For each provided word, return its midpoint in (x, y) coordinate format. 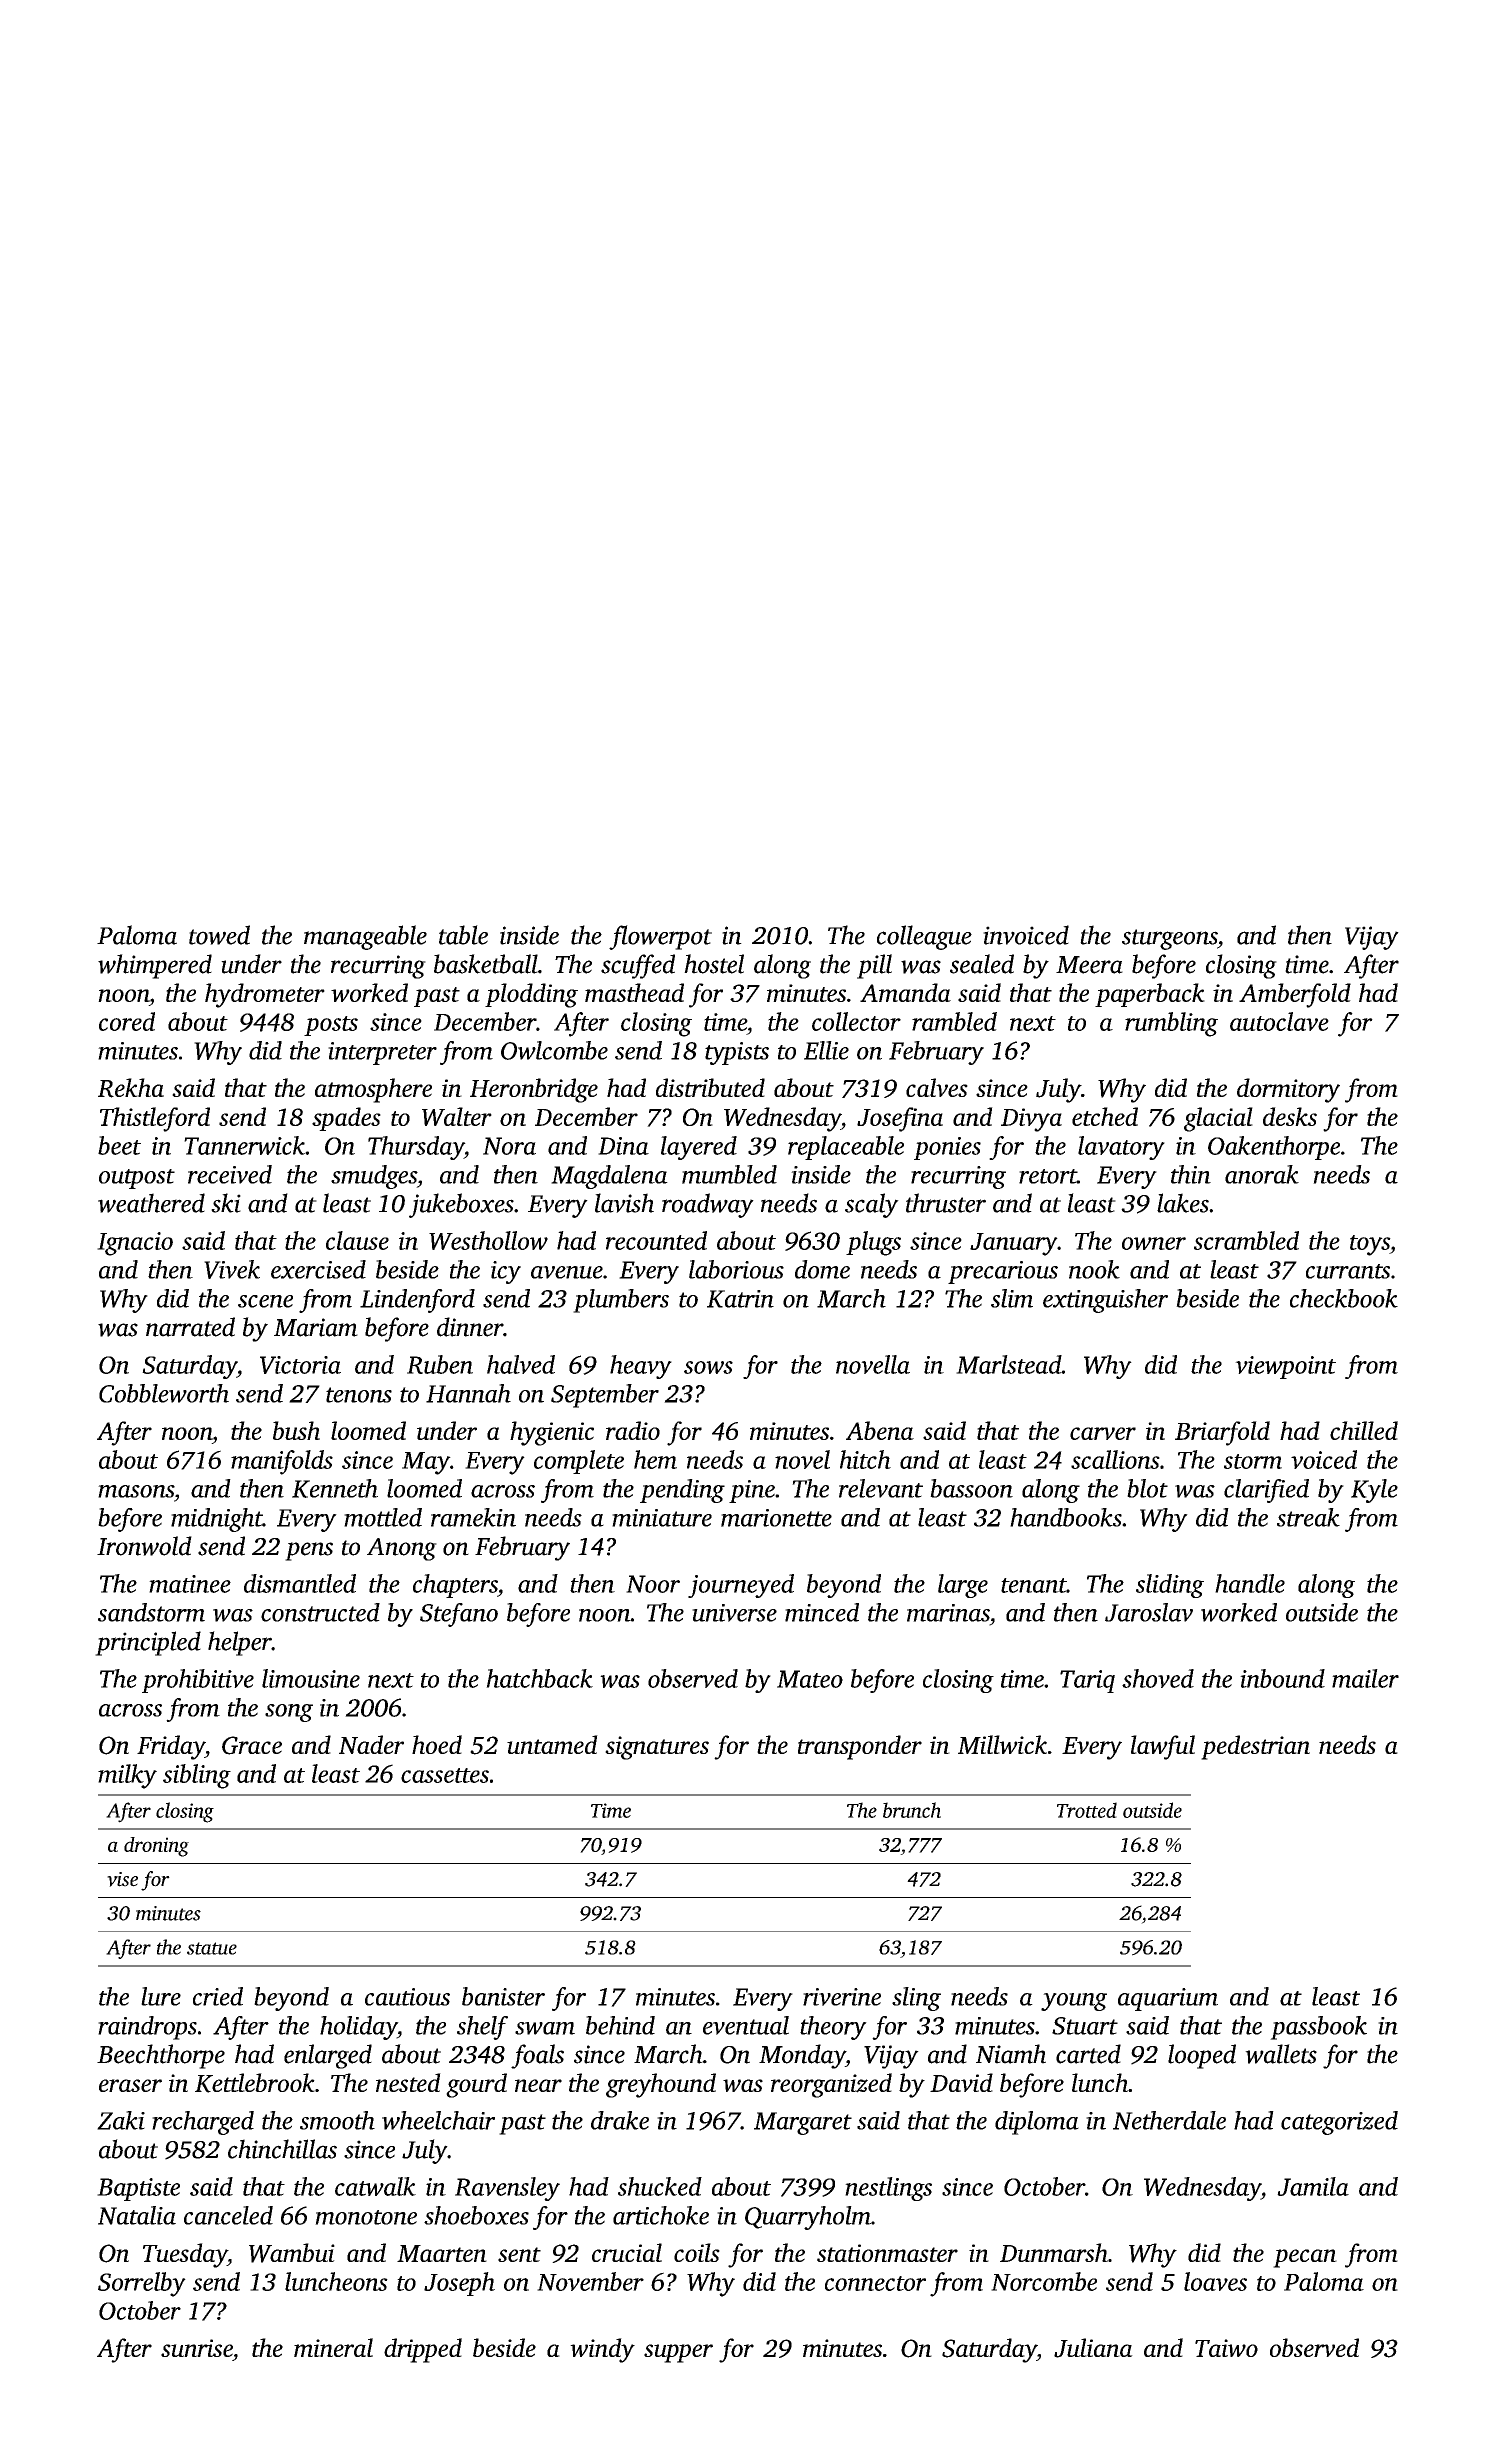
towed (219, 935)
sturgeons (1170, 939)
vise (122, 1879)
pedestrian (1255, 1747)
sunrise (197, 2348)
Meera (1089, 965)
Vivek (232, 1269)
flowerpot (660, 937)
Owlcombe (554, 1050)
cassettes (445, 1775)
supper (678, 2353)
